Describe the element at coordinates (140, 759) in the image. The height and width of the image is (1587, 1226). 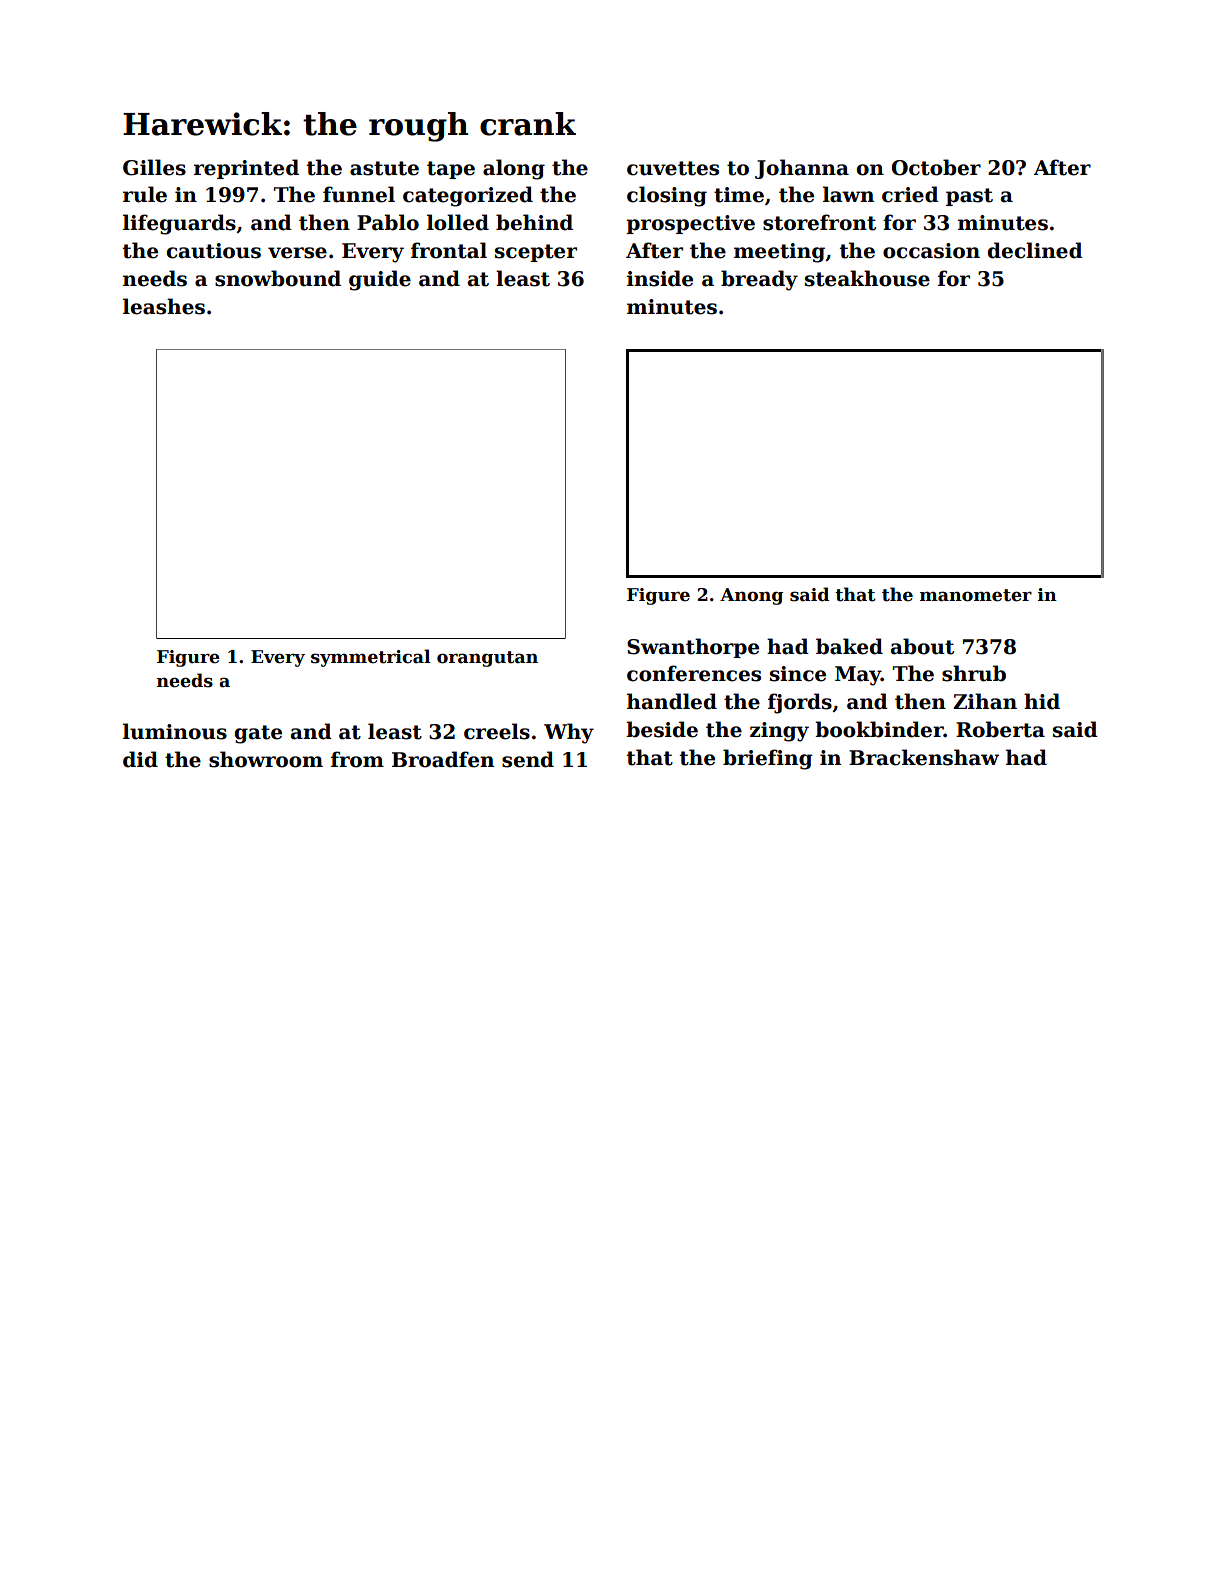
I see `did` at that location.
